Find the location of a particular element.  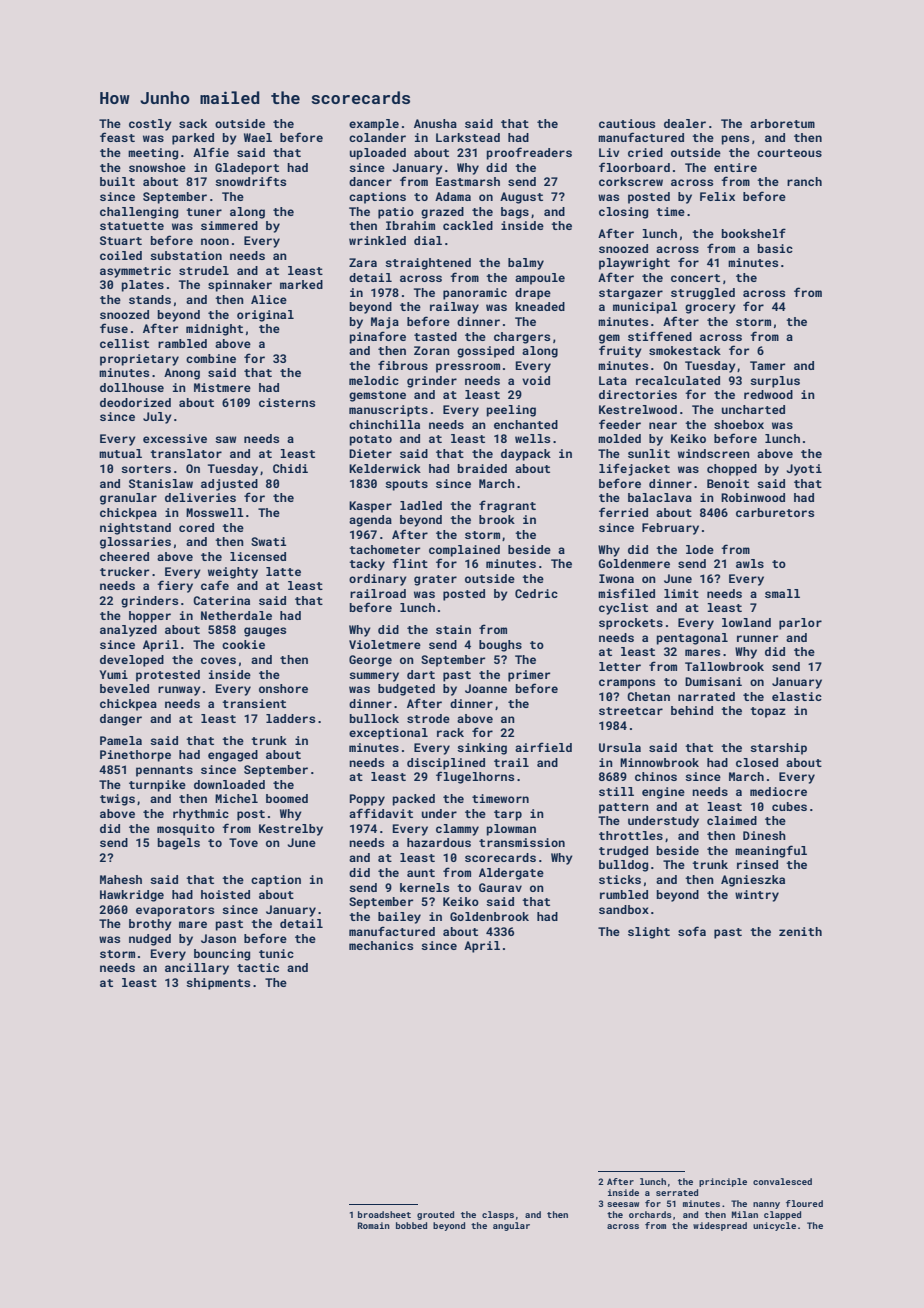

cubes is located at coordinates (789, 806).
